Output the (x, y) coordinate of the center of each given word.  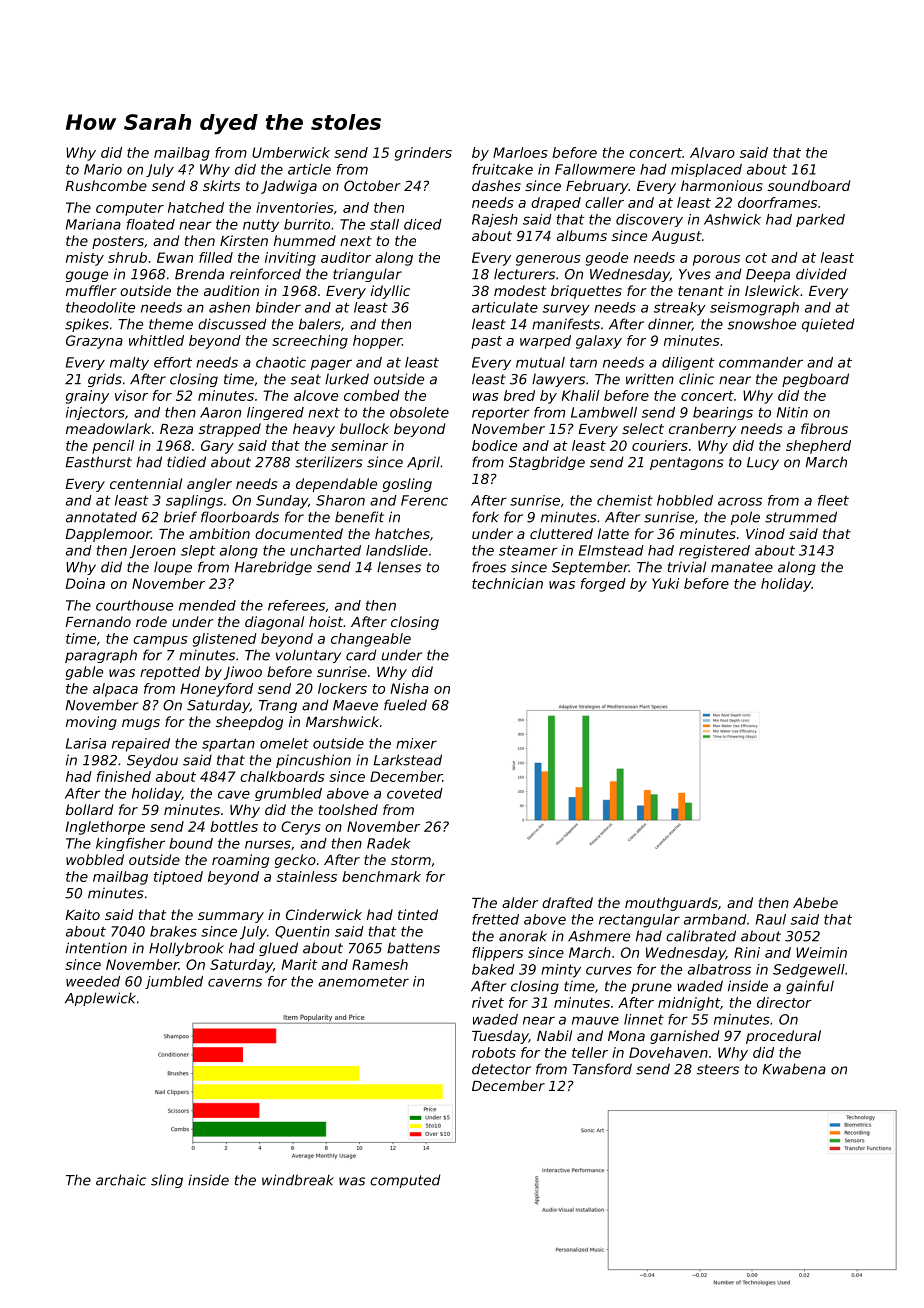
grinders (423, 154)
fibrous (824, 428)
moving (91, 723)
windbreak (298, 1180)
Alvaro (712, 152)
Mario (103, 169)
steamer (528, 550)
